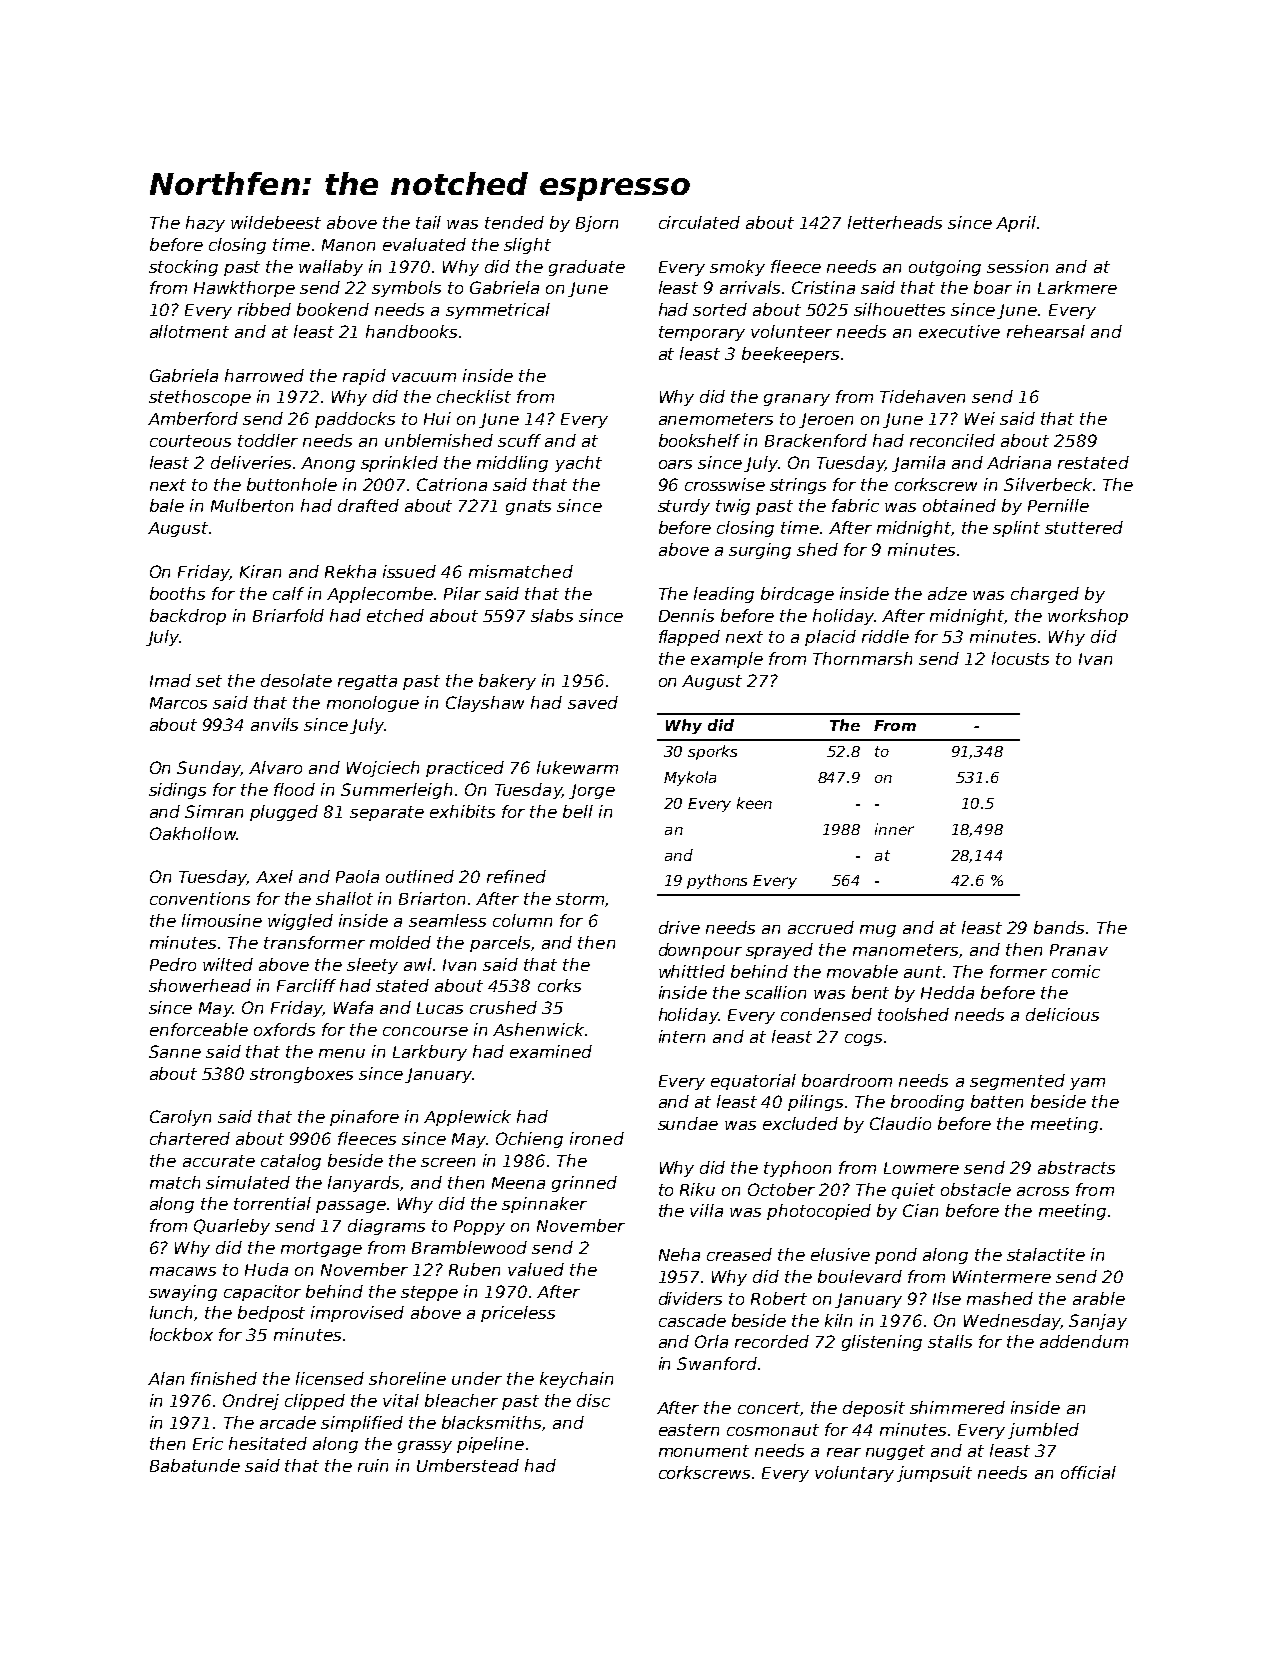  I want to click on hazy, so click(205, 224).
